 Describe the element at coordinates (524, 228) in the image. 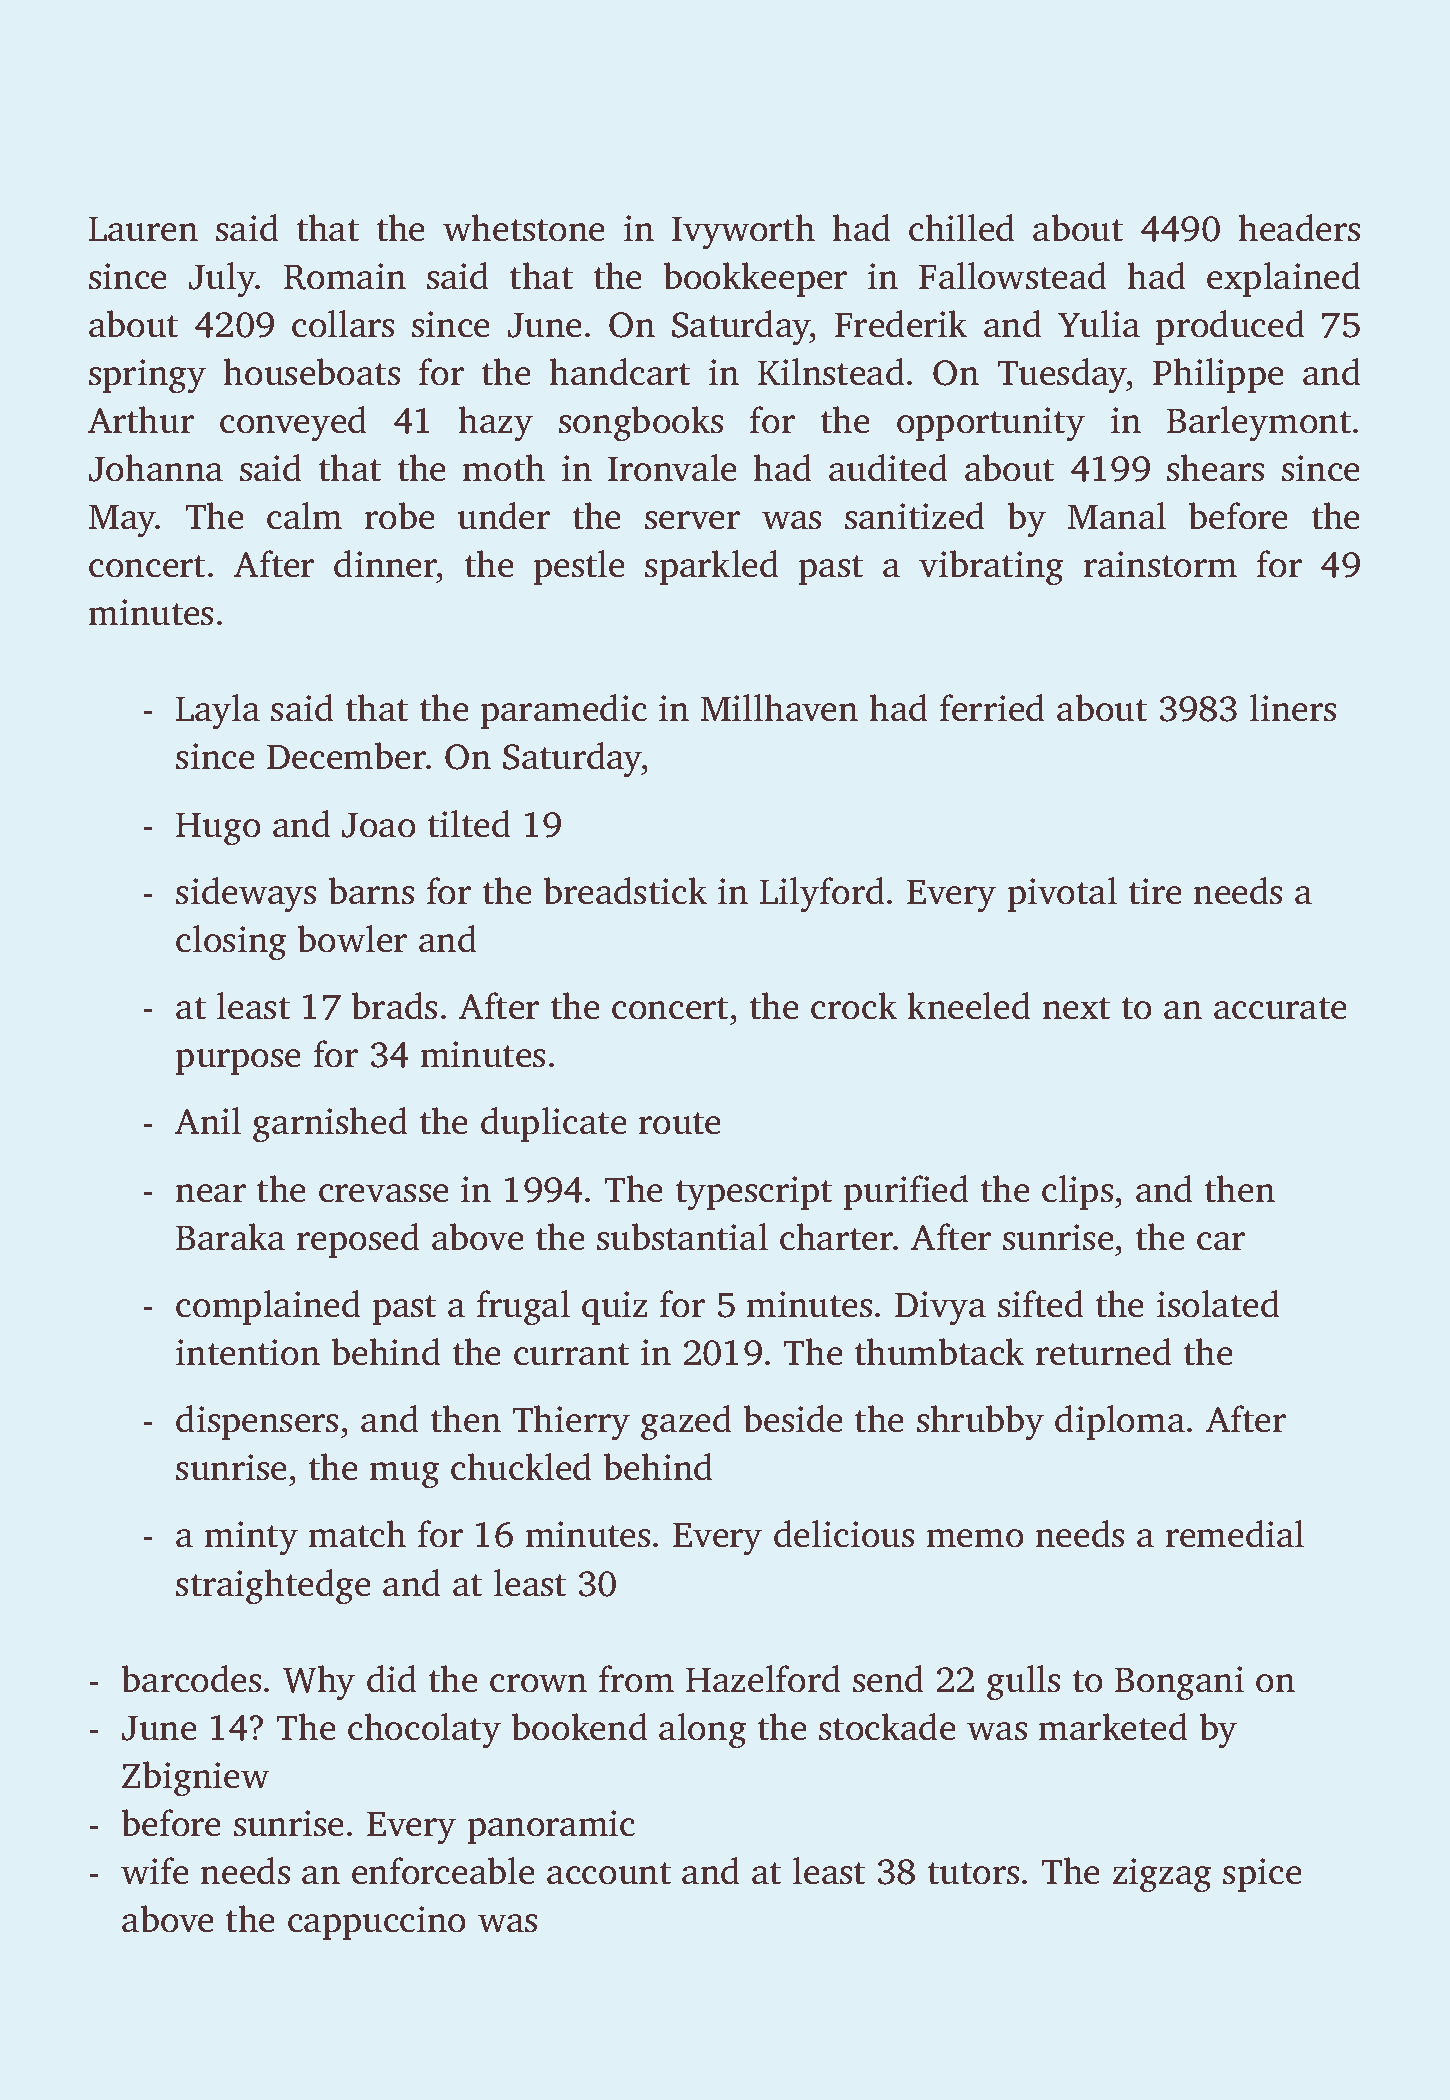

I see `whetstone` at that location.
